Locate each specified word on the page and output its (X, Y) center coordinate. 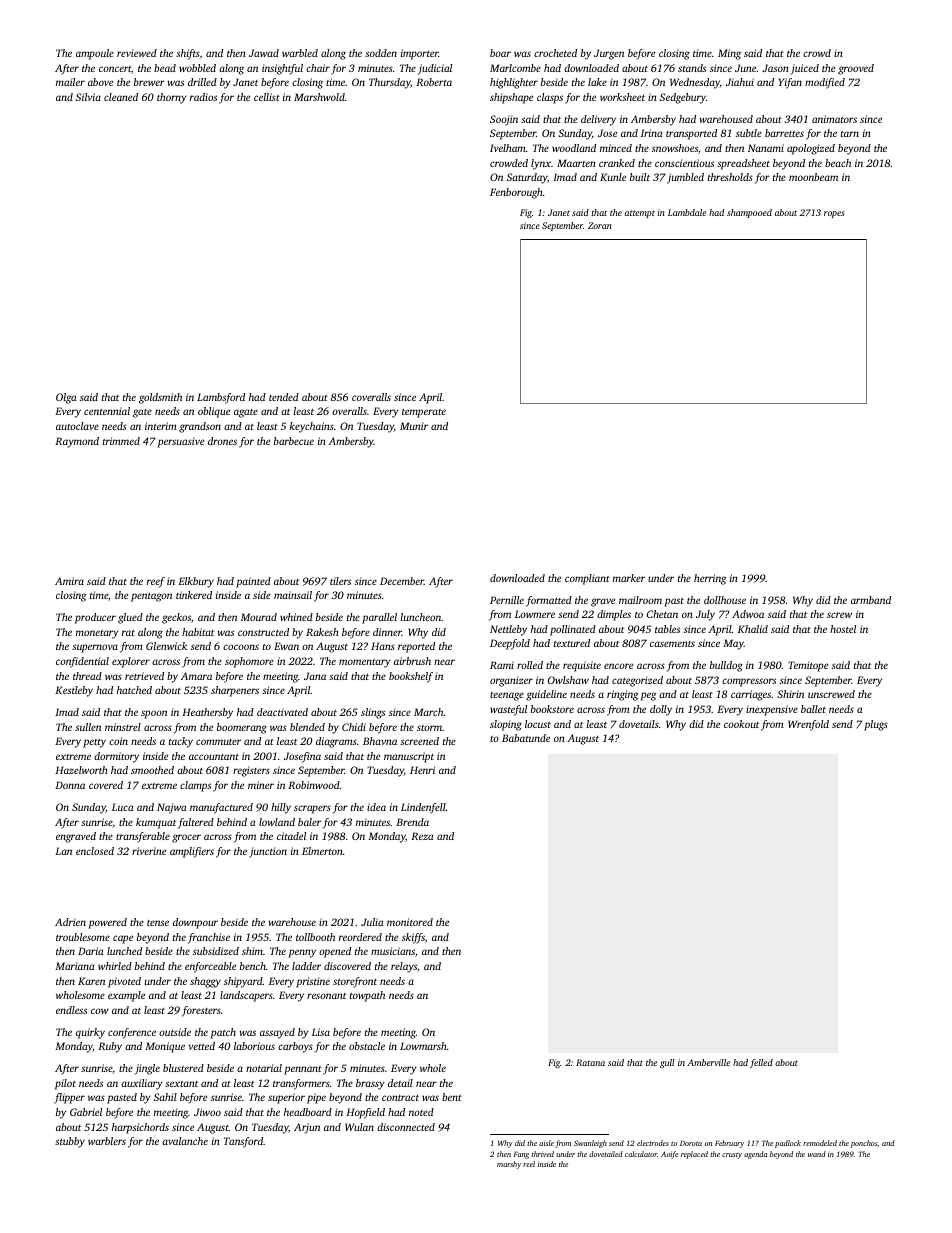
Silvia (88, 97)
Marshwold (319, 97)
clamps (195, 786)
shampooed (749, 213)
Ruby (110, 1047)
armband (871, 600)
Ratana (590, 1062)
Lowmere (535, 614)
